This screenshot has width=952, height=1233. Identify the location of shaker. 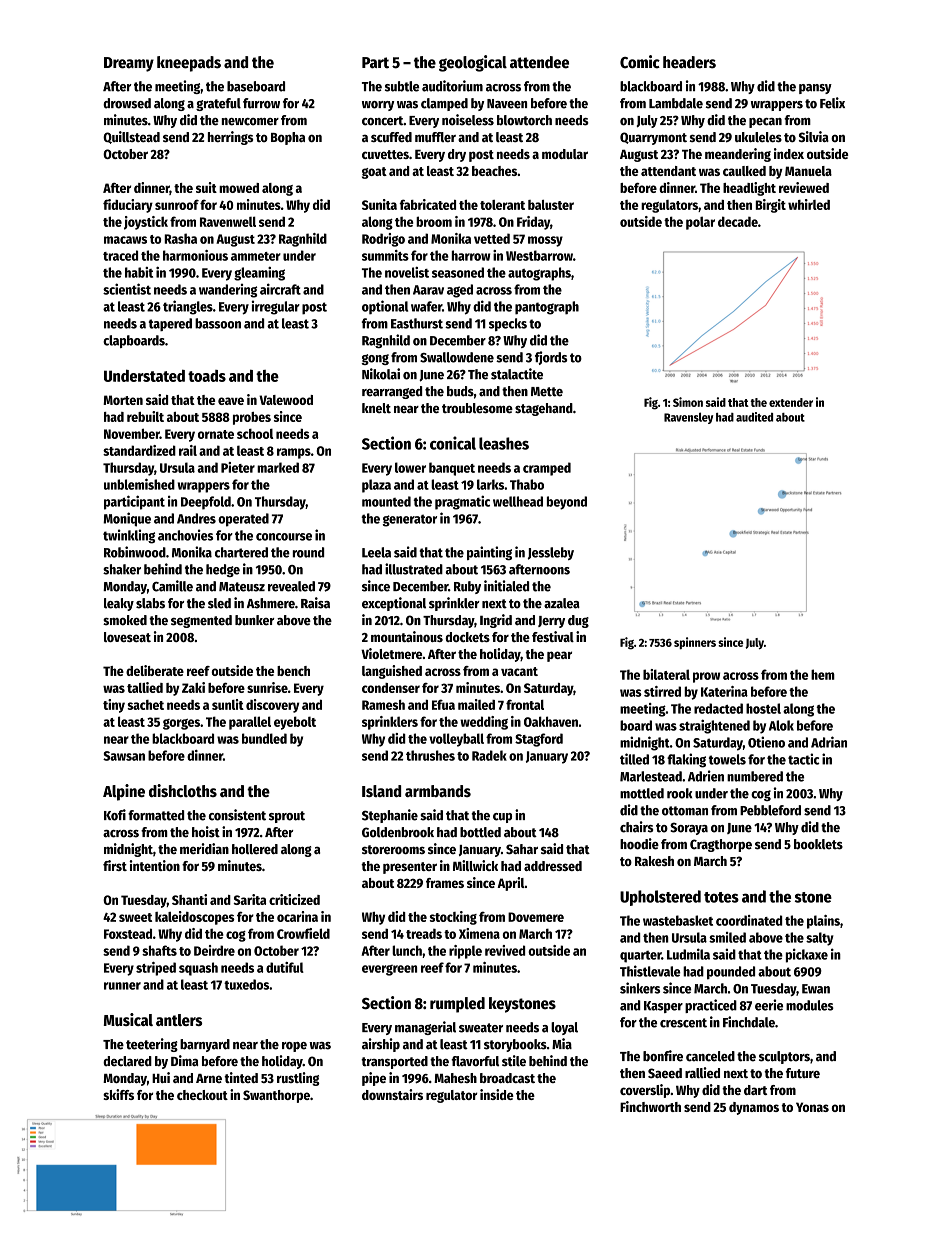
(122, 569).
